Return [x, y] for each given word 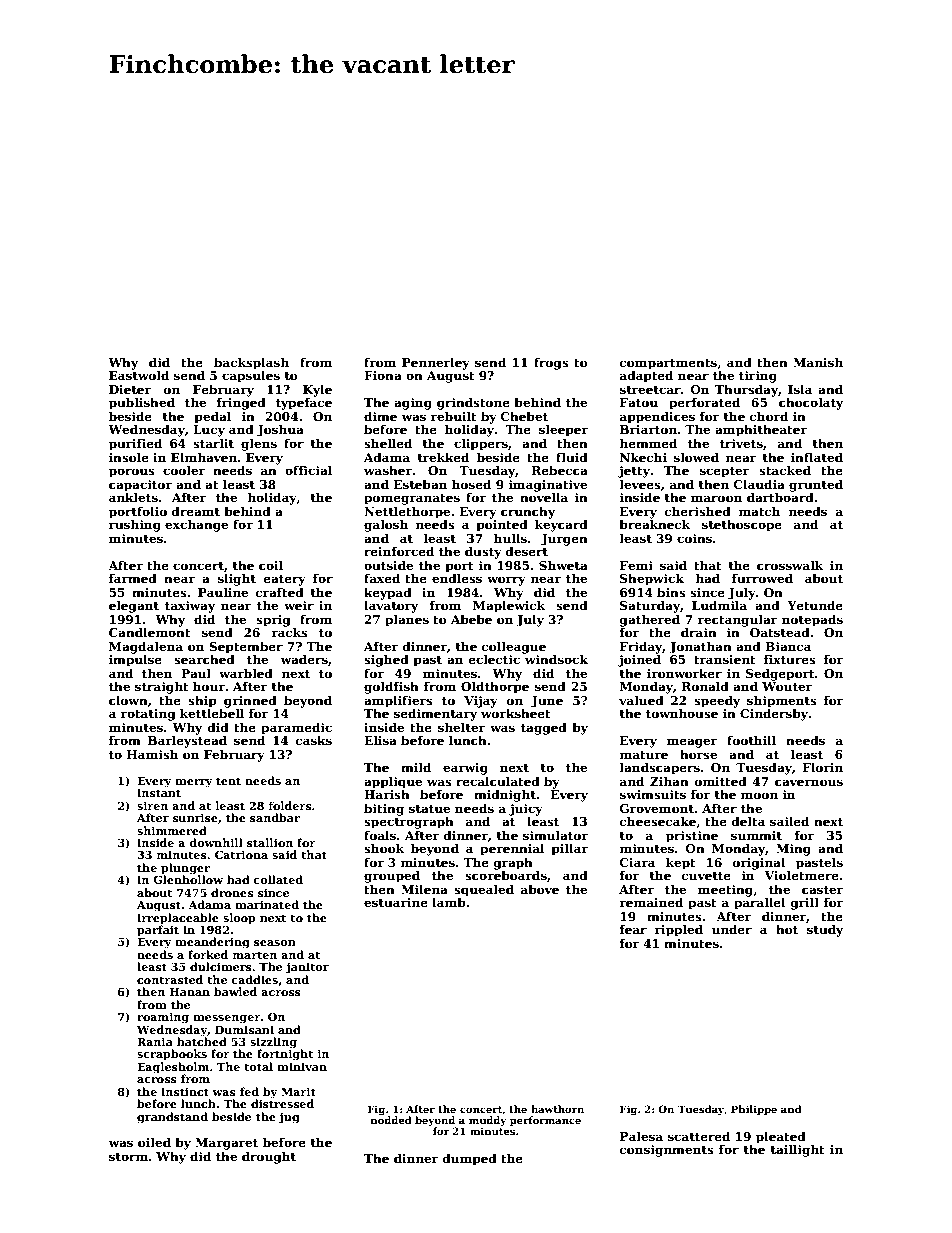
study [825, 930]
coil [271, 565]
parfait [158, 931]
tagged [544, 728]
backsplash [251, 363]
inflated [817, 457]
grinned [250, 701]
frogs [551, 364]
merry [194, 783]
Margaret [226, 1144]
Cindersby [774, 714]
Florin [823, 767]
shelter [461, 727]
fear [633, 929]
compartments [668, 364]
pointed [502, 525]
